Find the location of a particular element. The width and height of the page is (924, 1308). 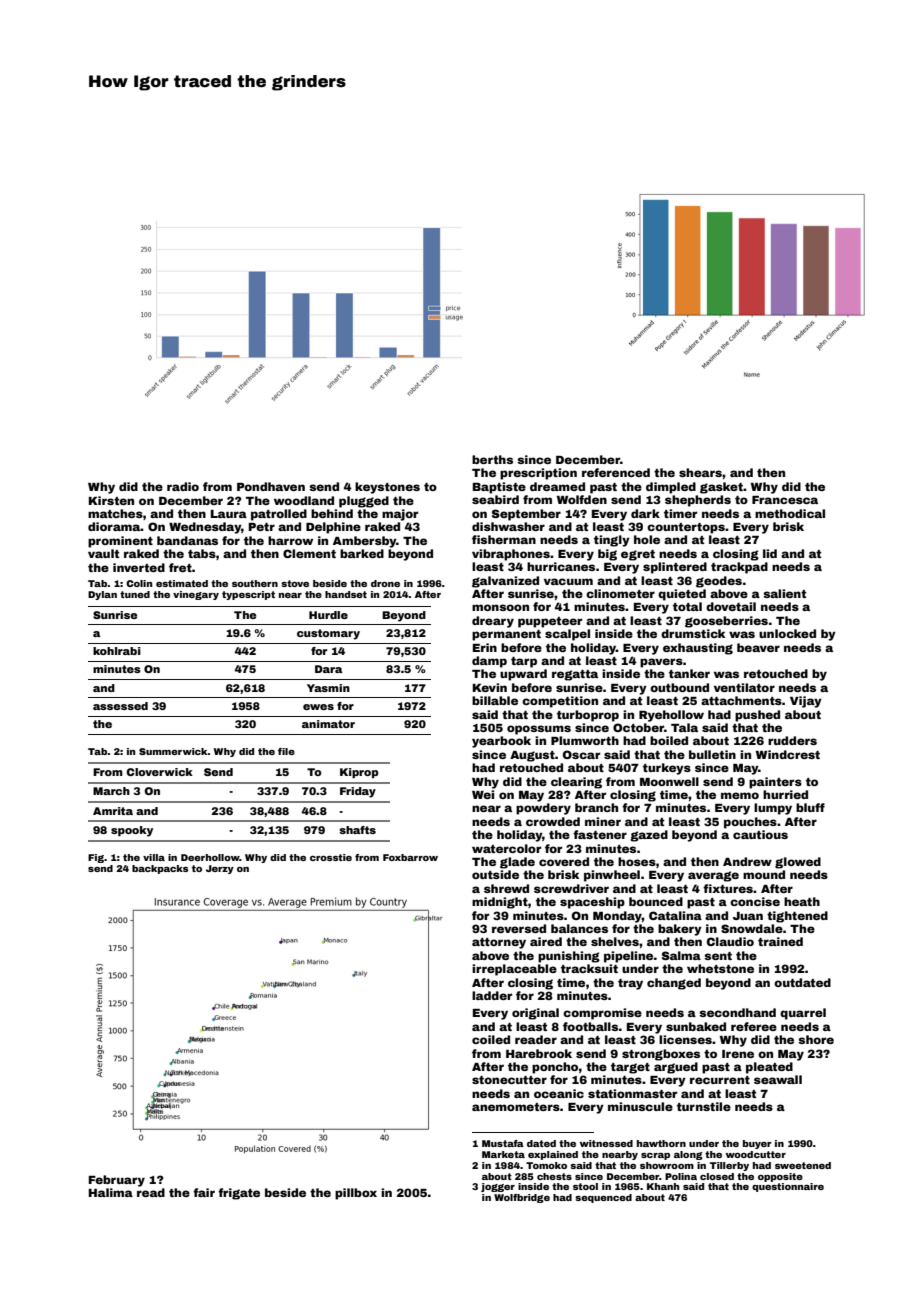

fair is located at coordinates (204, 1192).
